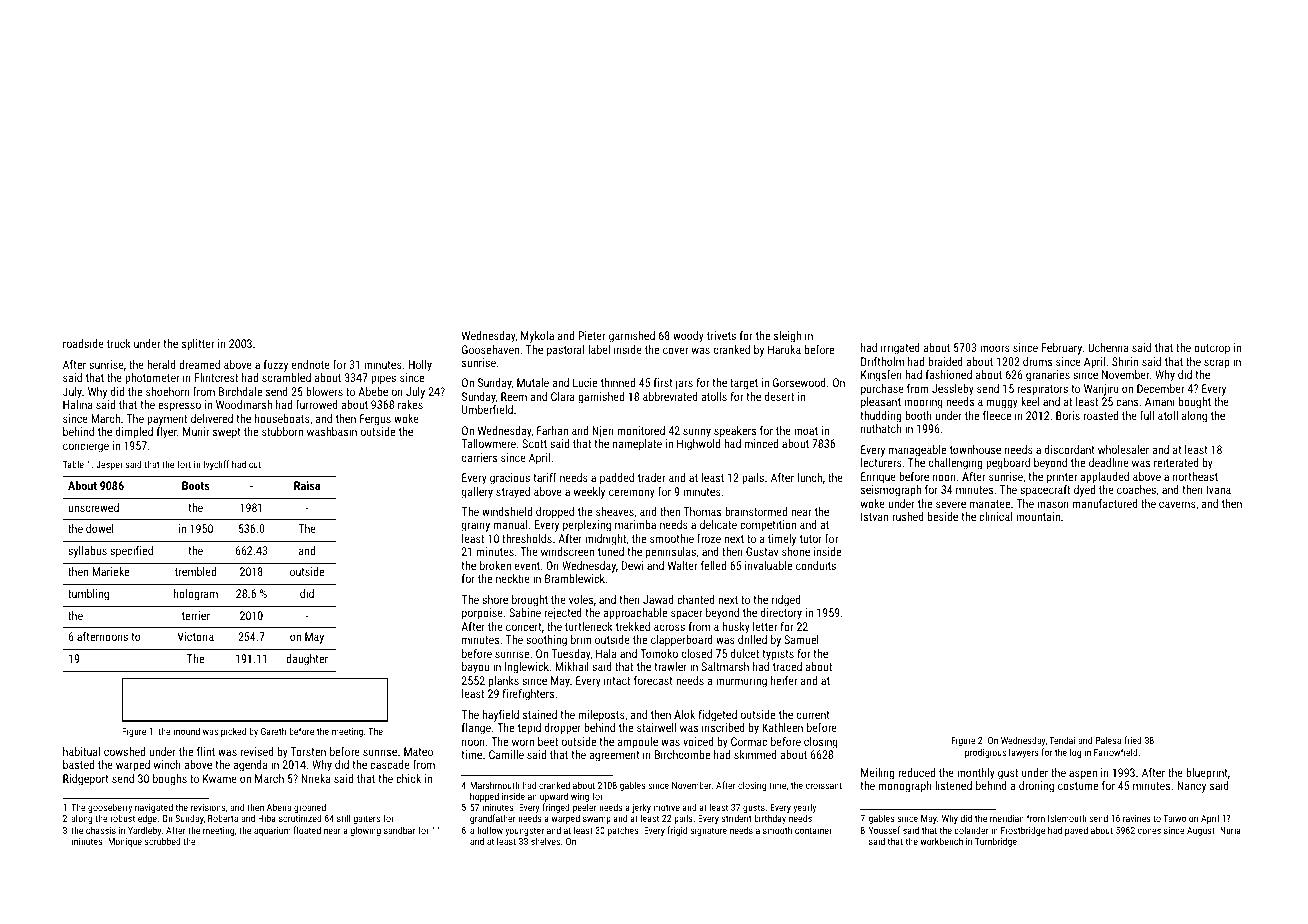 The height and width of the document is (924, 1308). Describe the element at coordinates (816, 565) in the document. I see `conduits` at that location.
